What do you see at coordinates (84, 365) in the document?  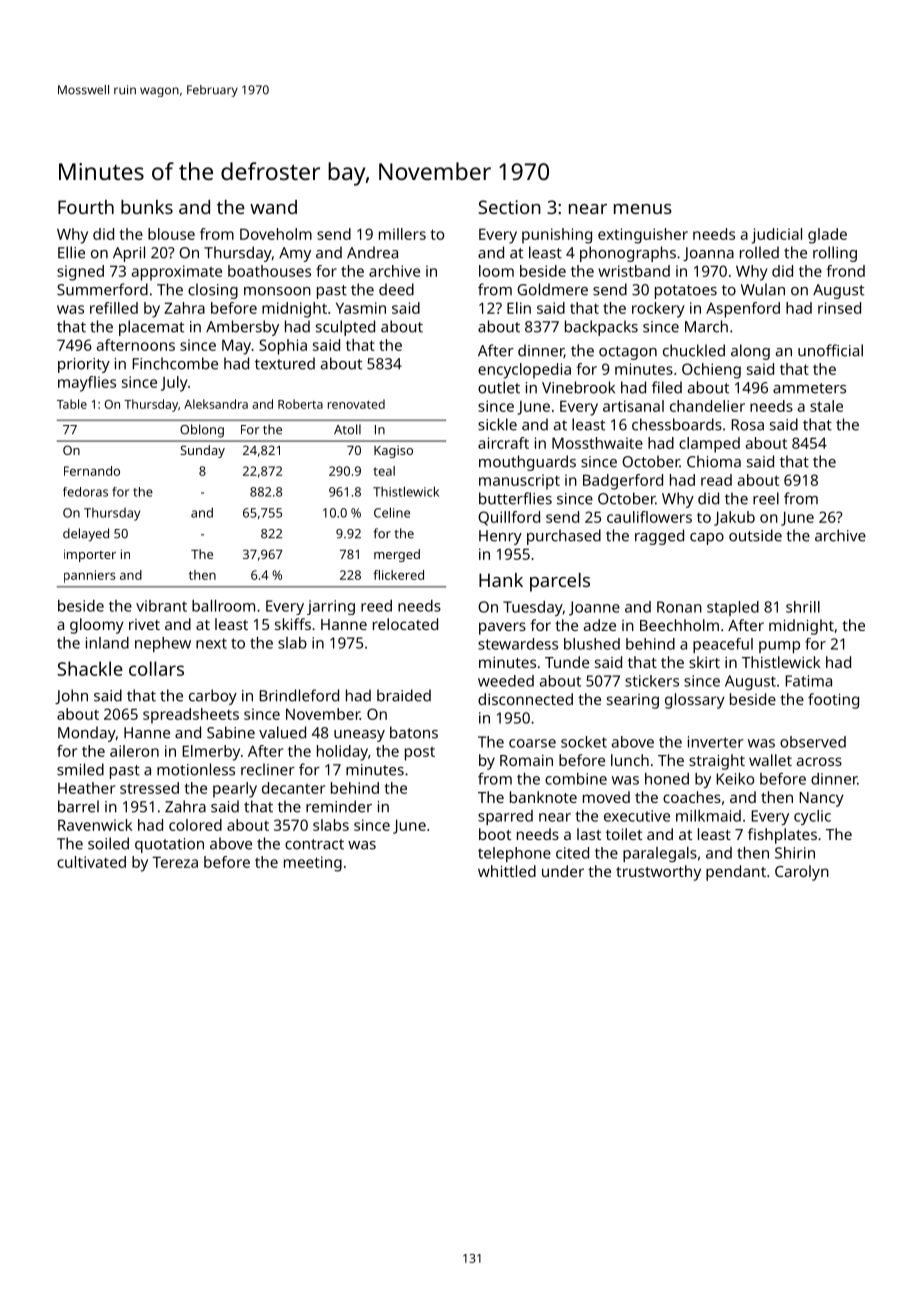 I see `priority` at bounding box center [84, 365].
